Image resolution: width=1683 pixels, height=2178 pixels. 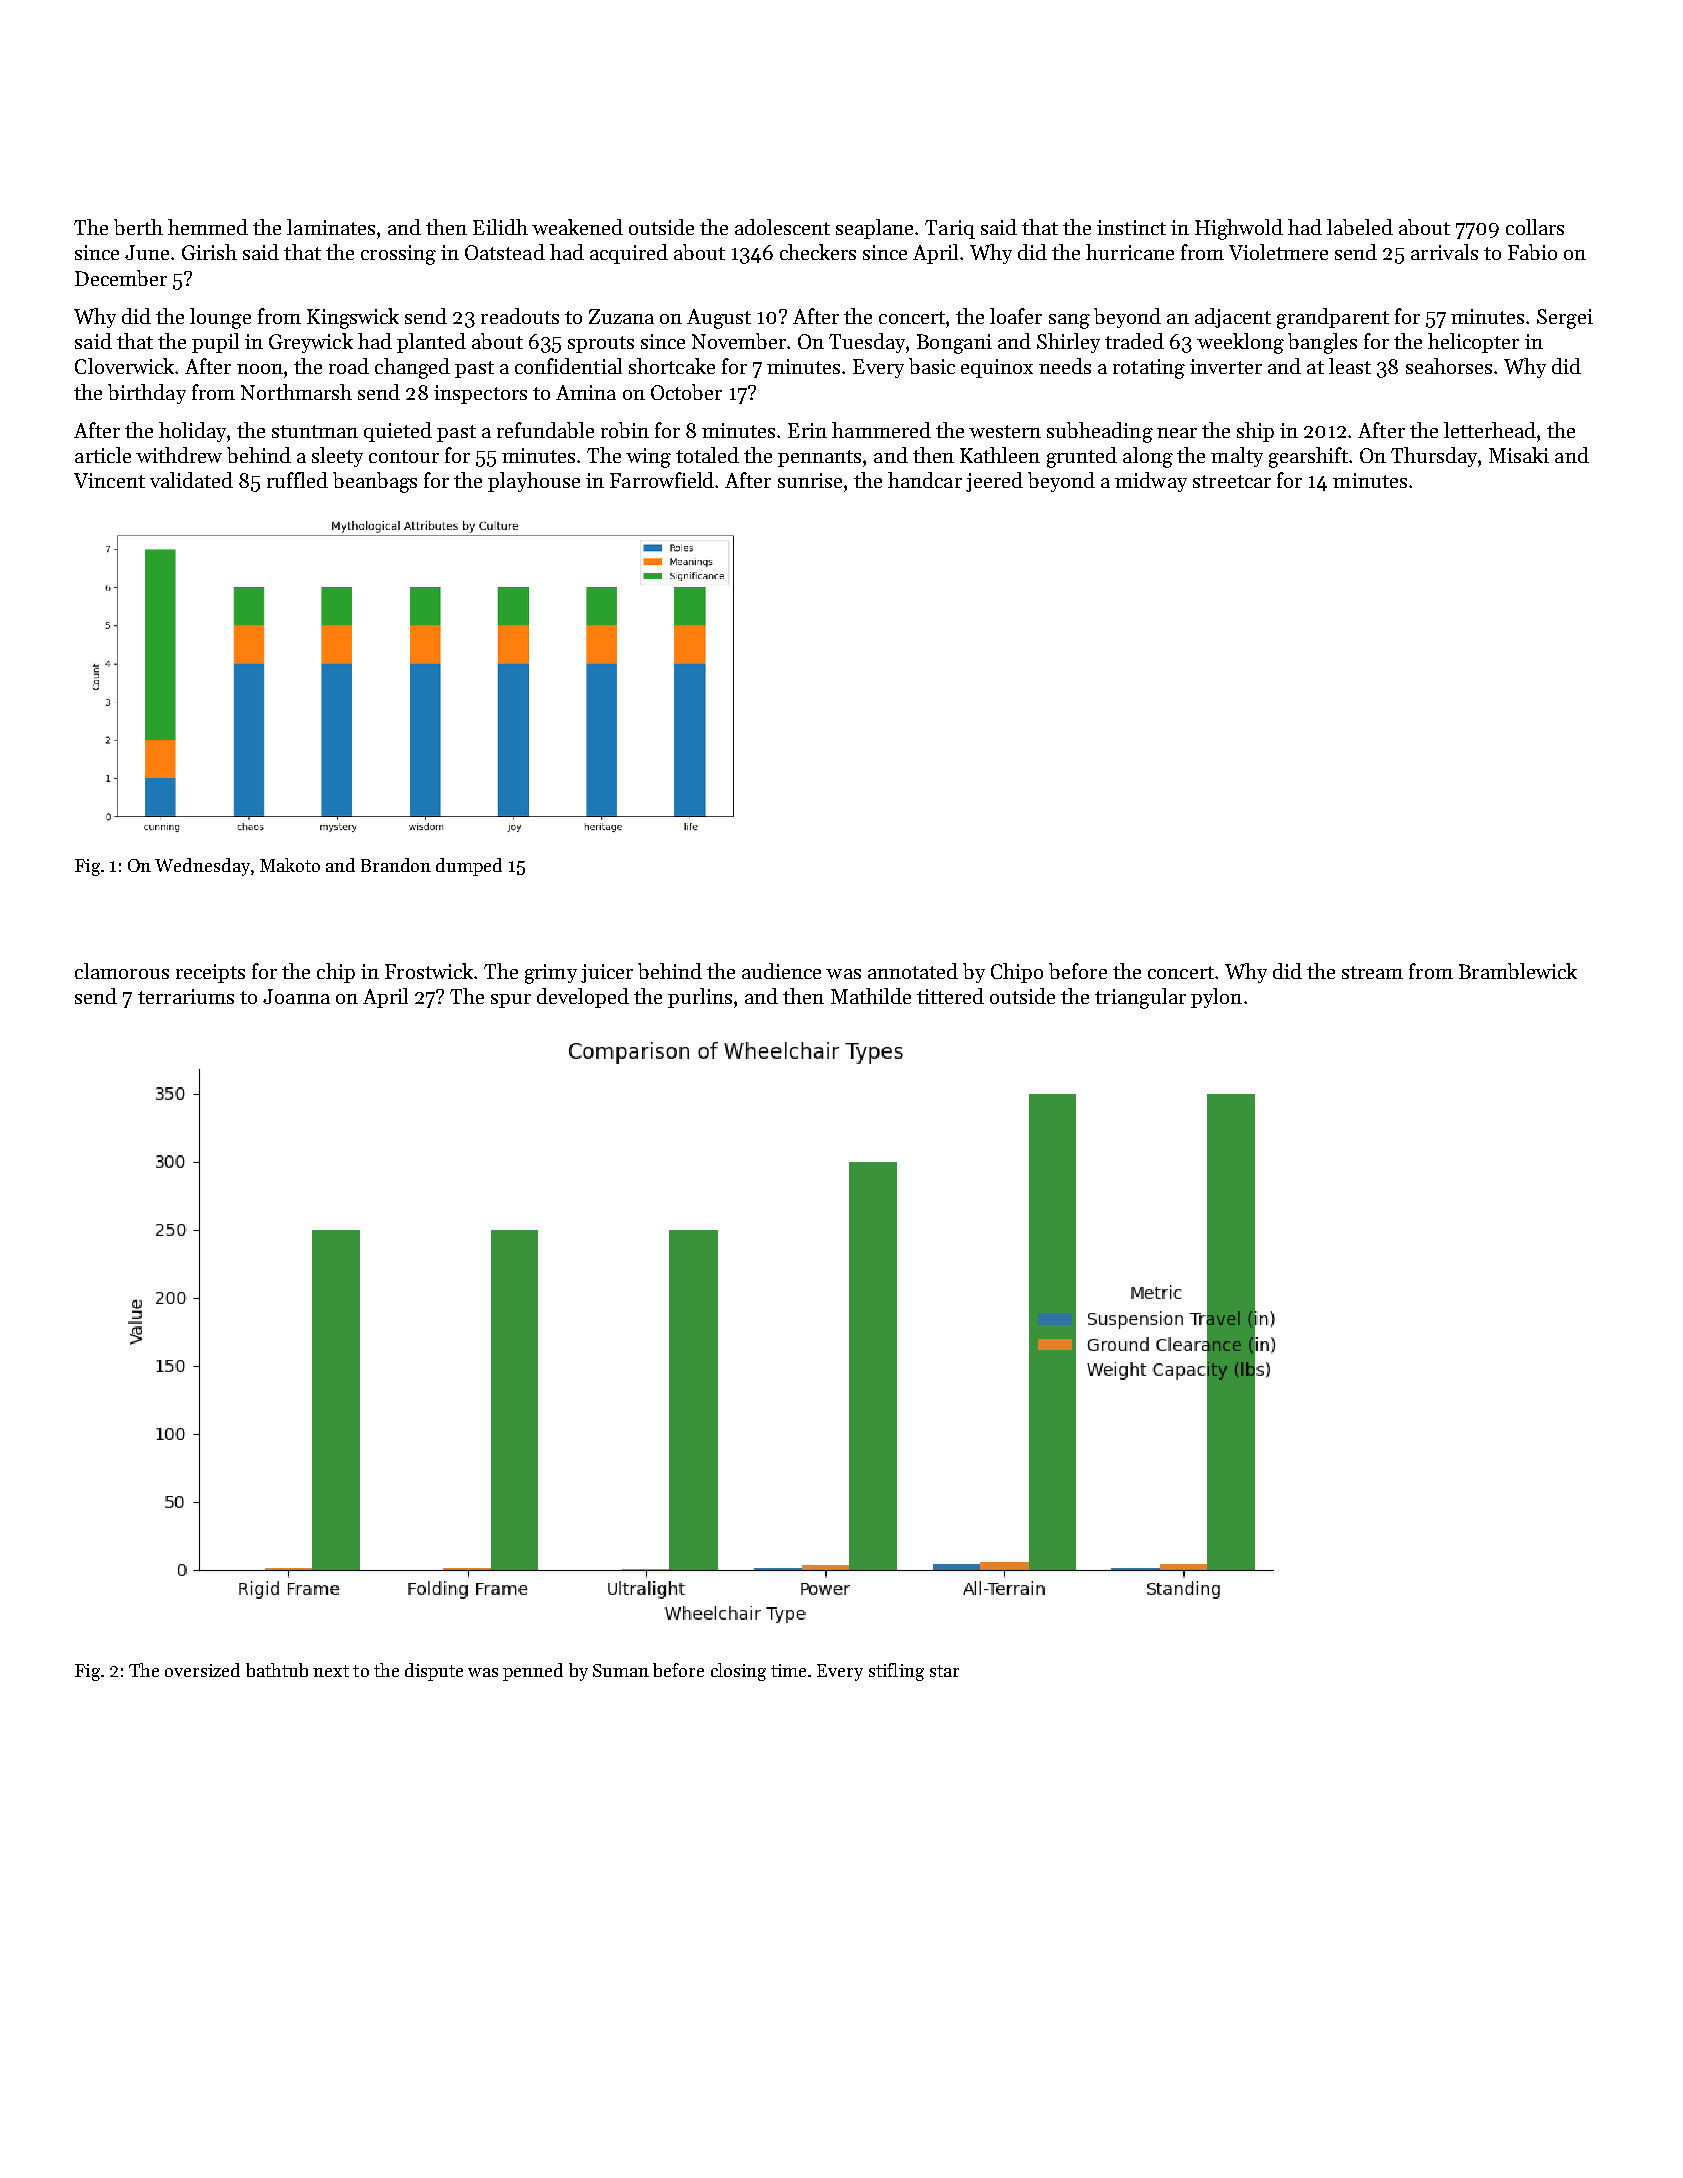 What do you see at coordinates (297, 480) in the screenshot?
I see `ruffled` at bounding box center [297, 480].
